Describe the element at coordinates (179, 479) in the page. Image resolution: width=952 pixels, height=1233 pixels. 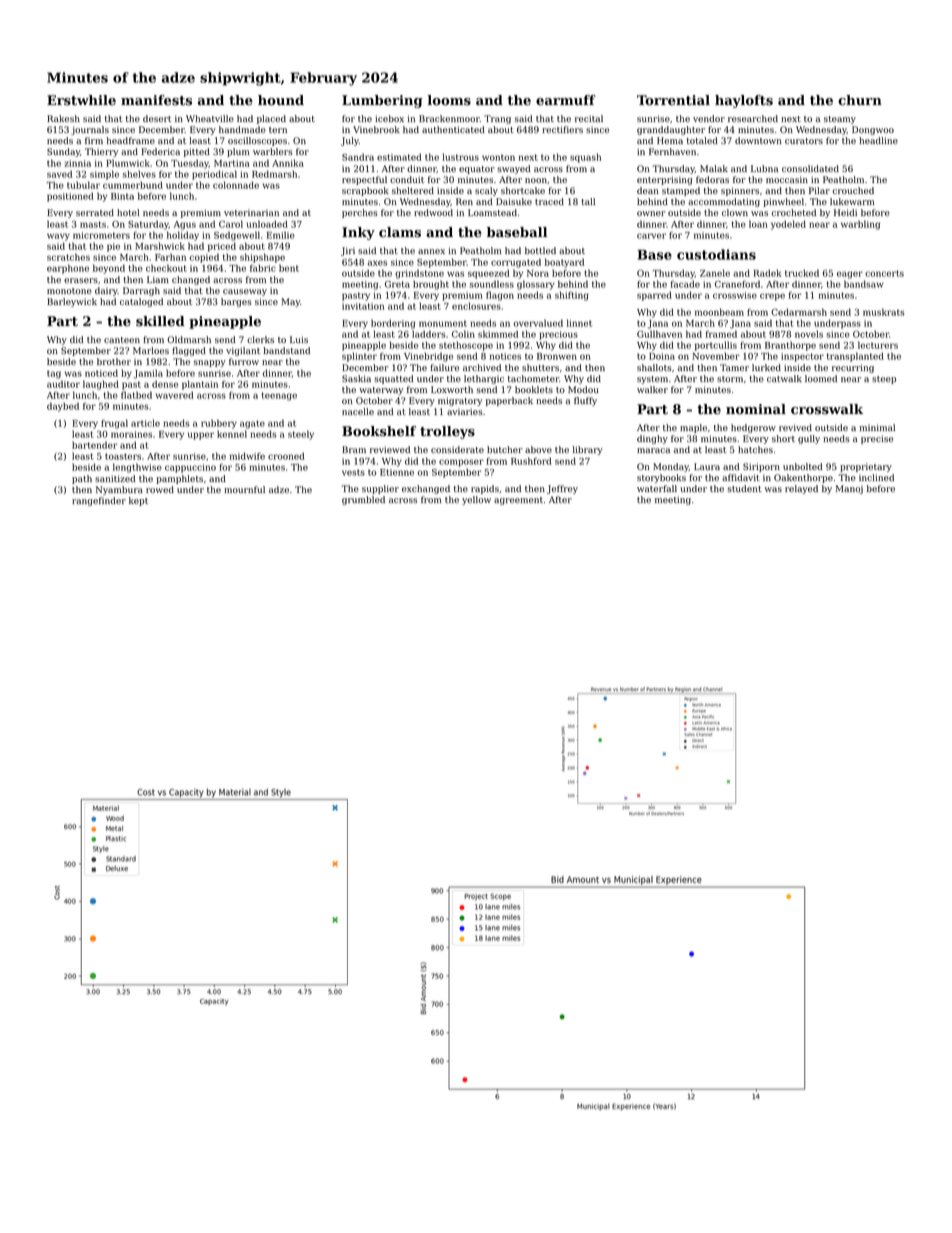
I see `pamphlets` at that location.
